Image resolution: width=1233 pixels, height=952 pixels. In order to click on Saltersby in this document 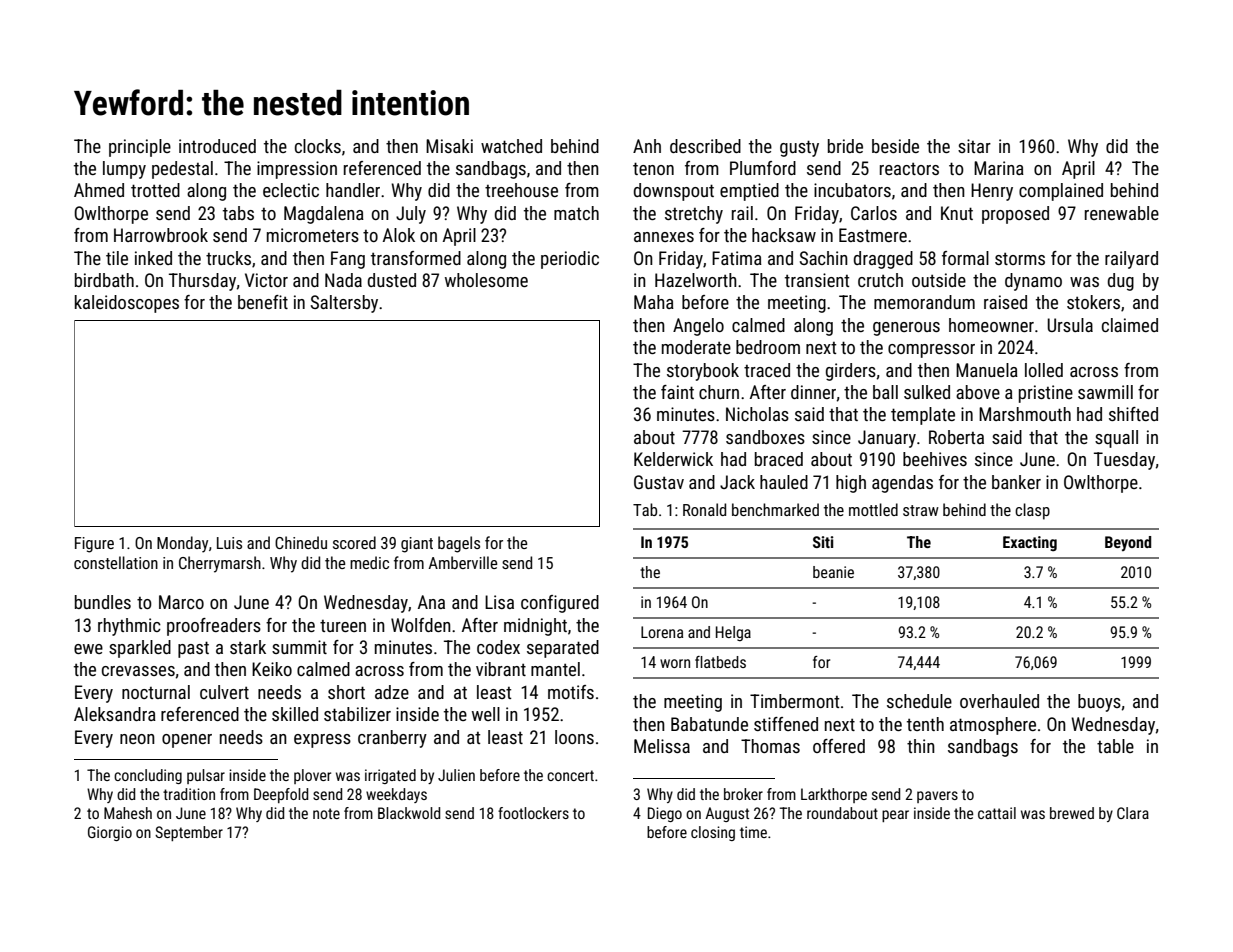, I will do `click(344, 304)`.
